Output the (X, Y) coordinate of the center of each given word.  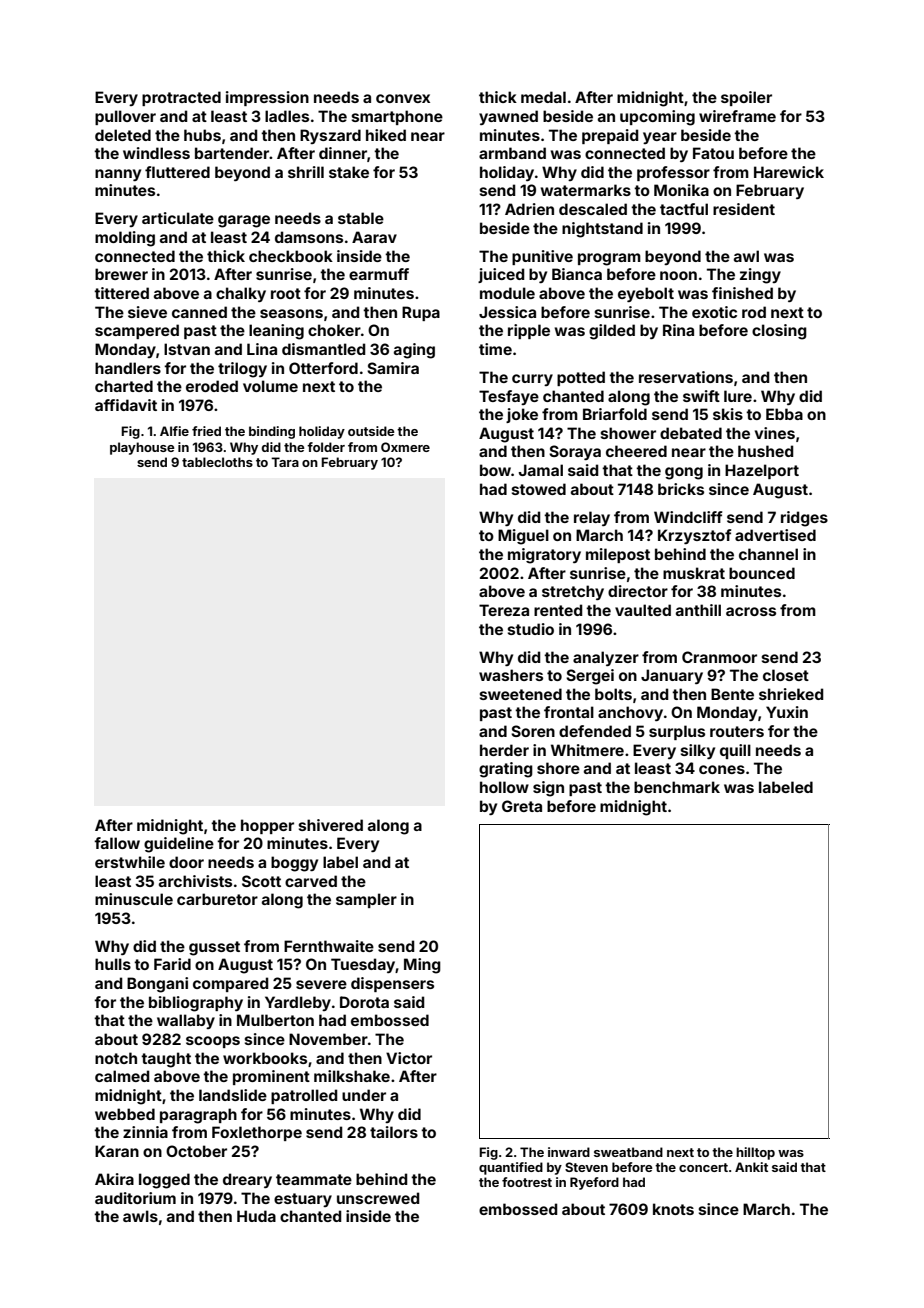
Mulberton (275, 1020)
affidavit (126, 405)
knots (673, 1209)
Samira (393, 368)
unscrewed (378, 1198)
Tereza (504, 610)
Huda (256, 1216)
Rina (678, 330)
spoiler (746, 98)
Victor (409, 1058)
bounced (762, 573)
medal (543, 97)
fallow (117, 843)
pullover (125, 117)
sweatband (628, 1152)
